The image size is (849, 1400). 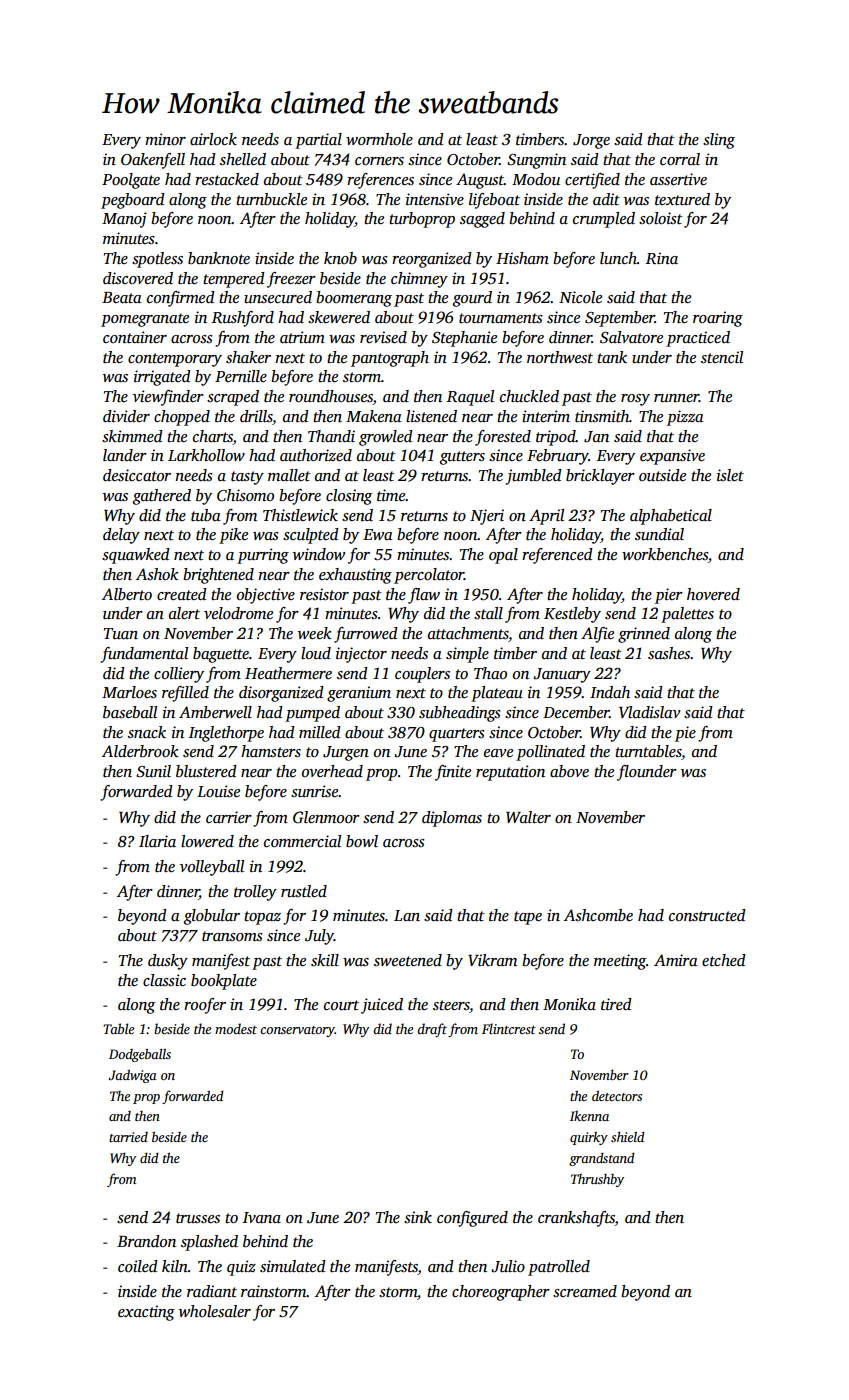 I want to click on Indah, so click(x=610, y=692).
